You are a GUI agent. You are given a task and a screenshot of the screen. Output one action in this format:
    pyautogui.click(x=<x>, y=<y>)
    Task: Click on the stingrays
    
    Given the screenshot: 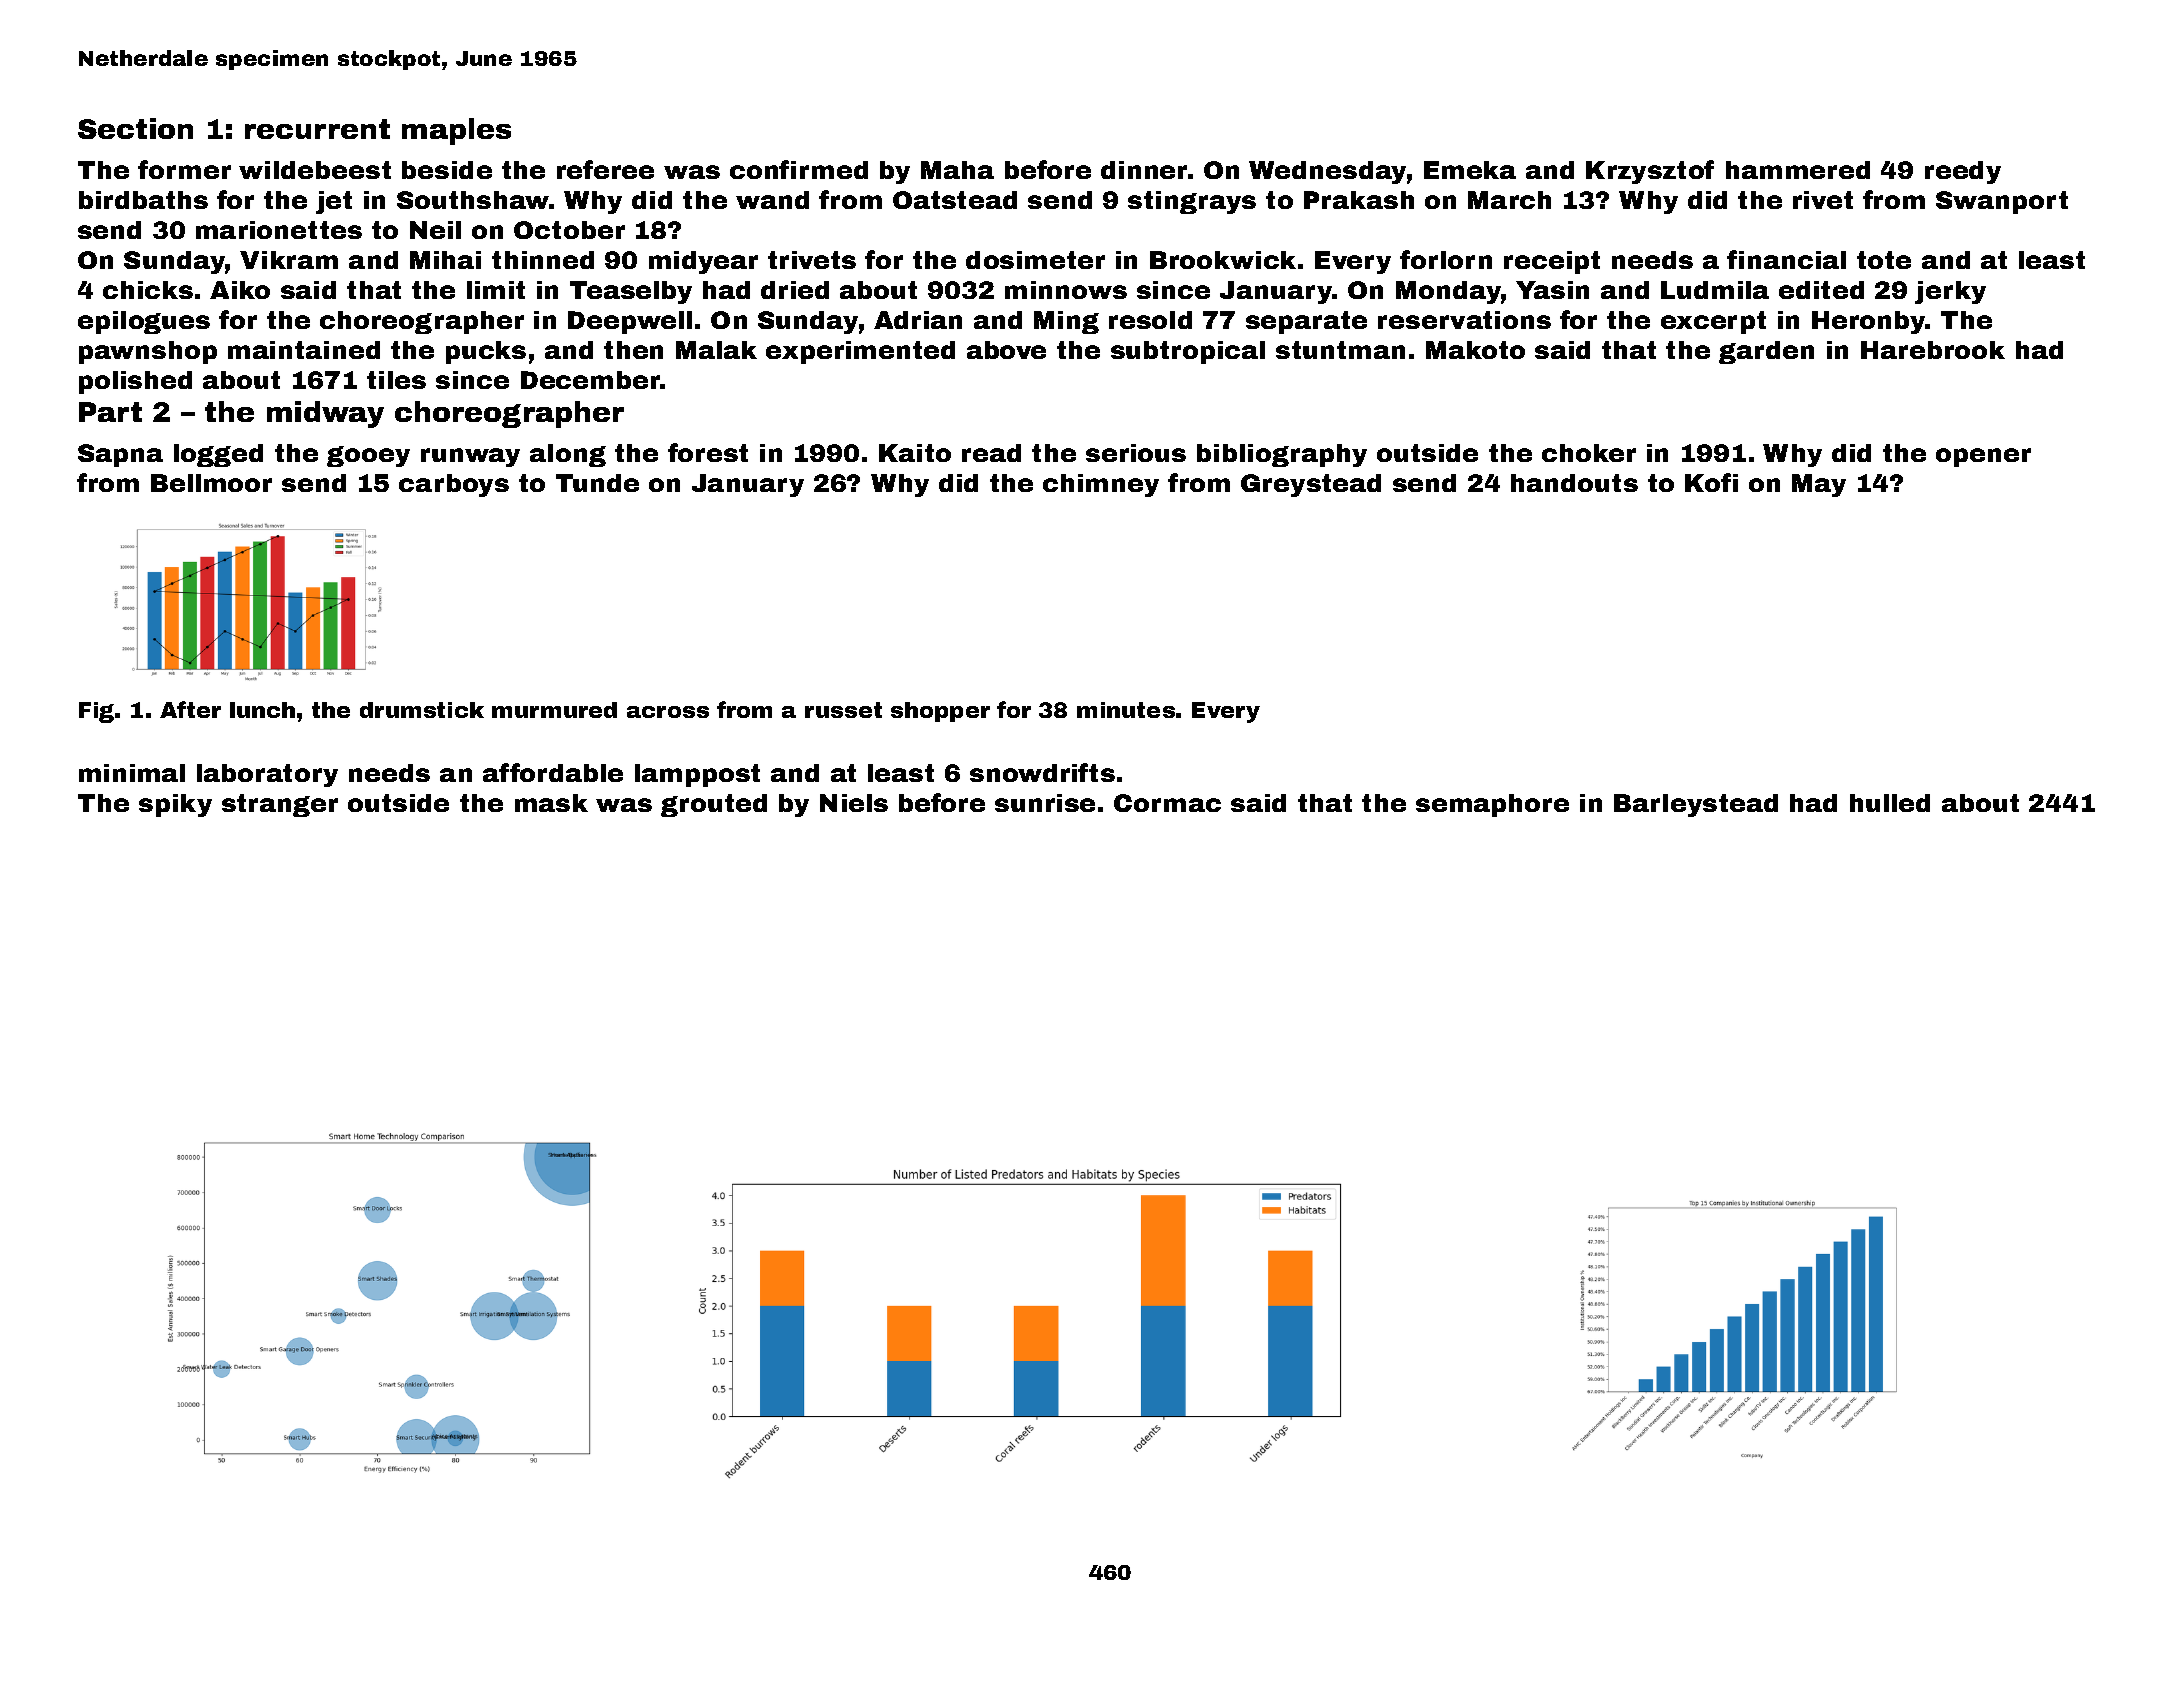 What is the action you would take?
    pyautogui.click(x=1192, y=202)
